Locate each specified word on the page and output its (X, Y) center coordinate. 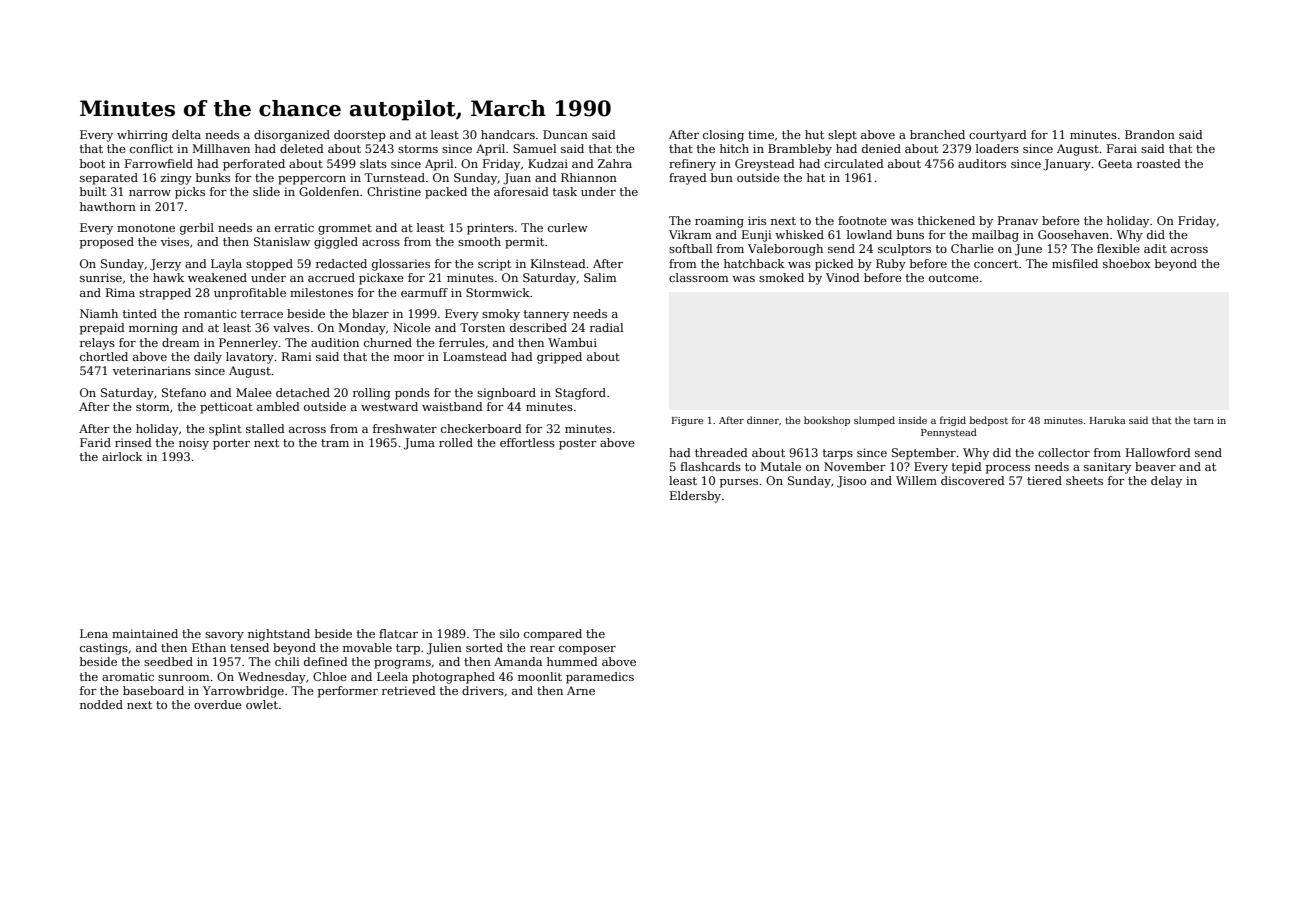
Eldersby (695, 497)
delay (1166, 482)
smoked (781, 277)
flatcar (398, 633)
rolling (372, 394)
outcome (954, 278)
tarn (1204, 420)
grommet (345, 229)
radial (606, 327)
